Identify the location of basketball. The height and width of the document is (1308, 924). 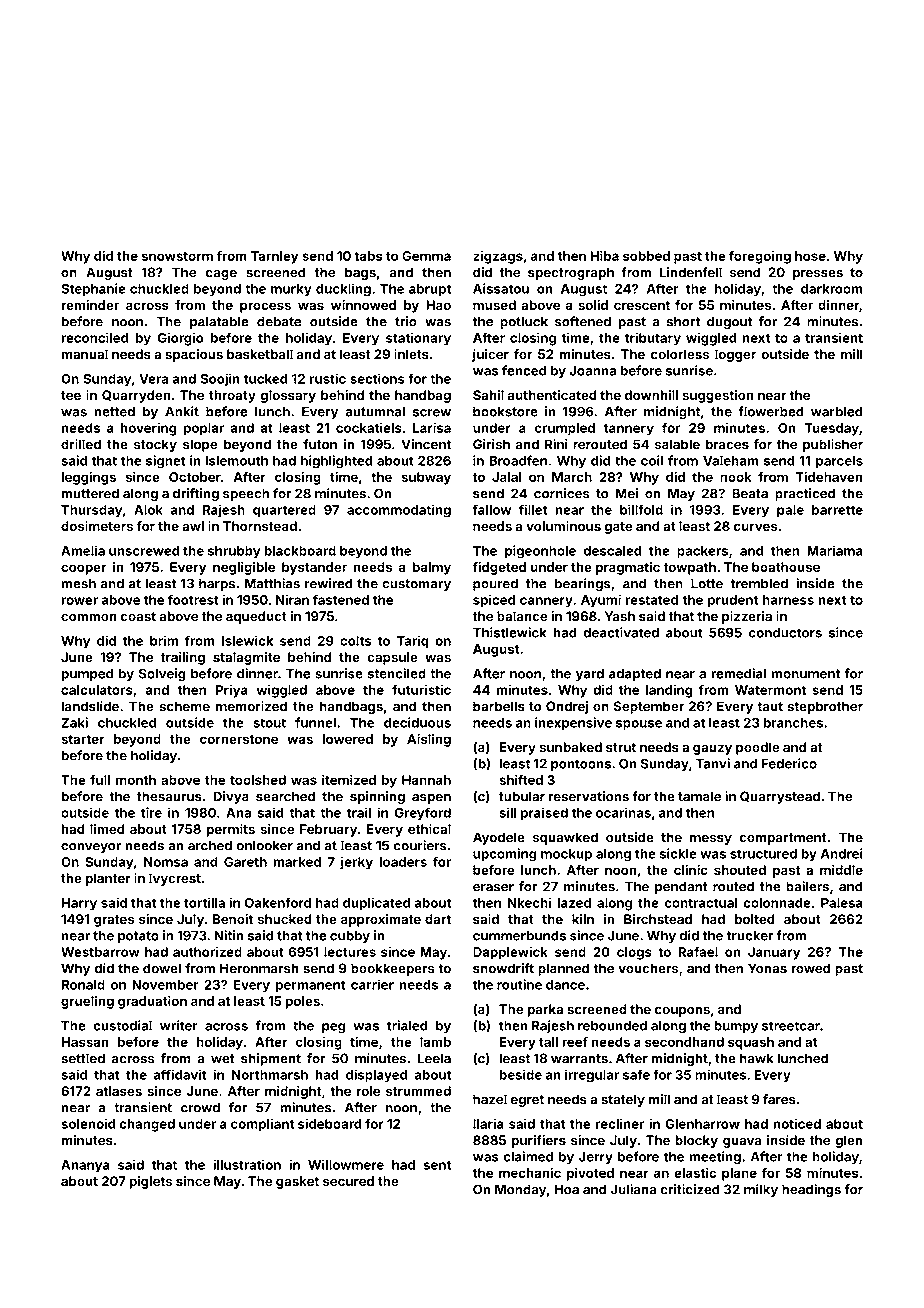
(260, 354).
